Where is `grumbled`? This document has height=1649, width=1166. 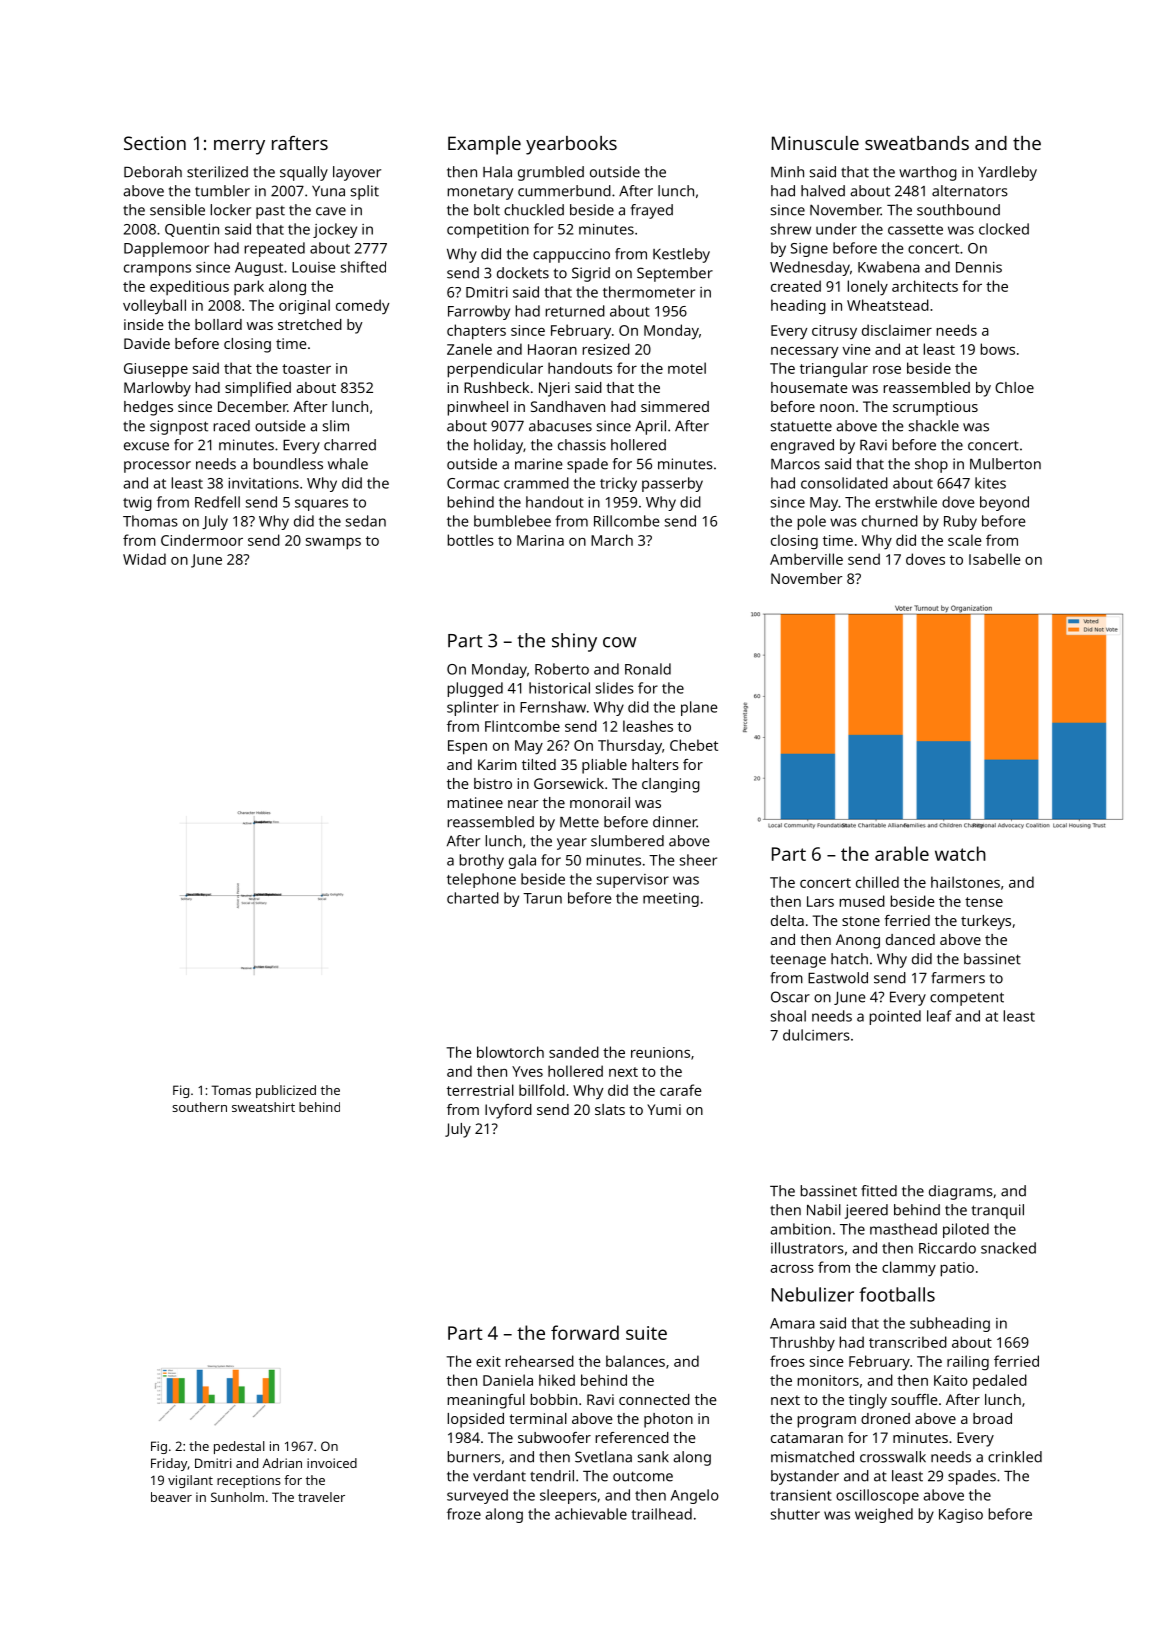 grumbled is located at coordinates (551, 173).
